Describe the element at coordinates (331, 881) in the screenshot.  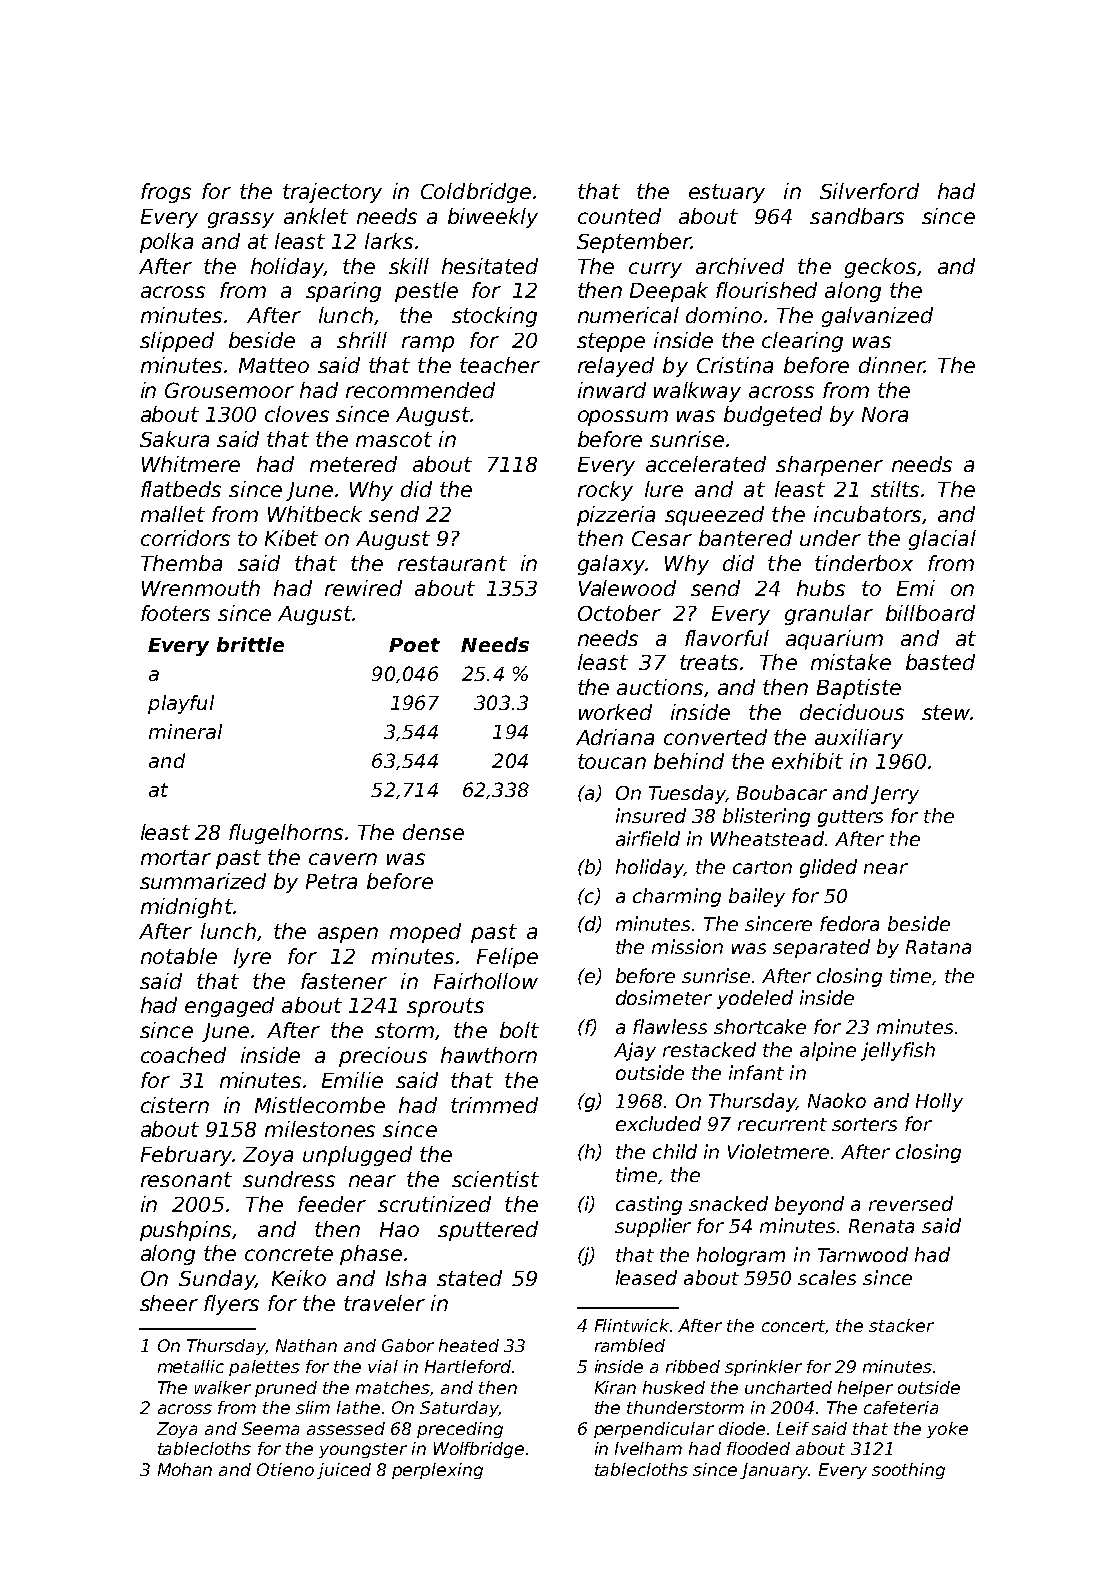
I see `Petra` at that location.
